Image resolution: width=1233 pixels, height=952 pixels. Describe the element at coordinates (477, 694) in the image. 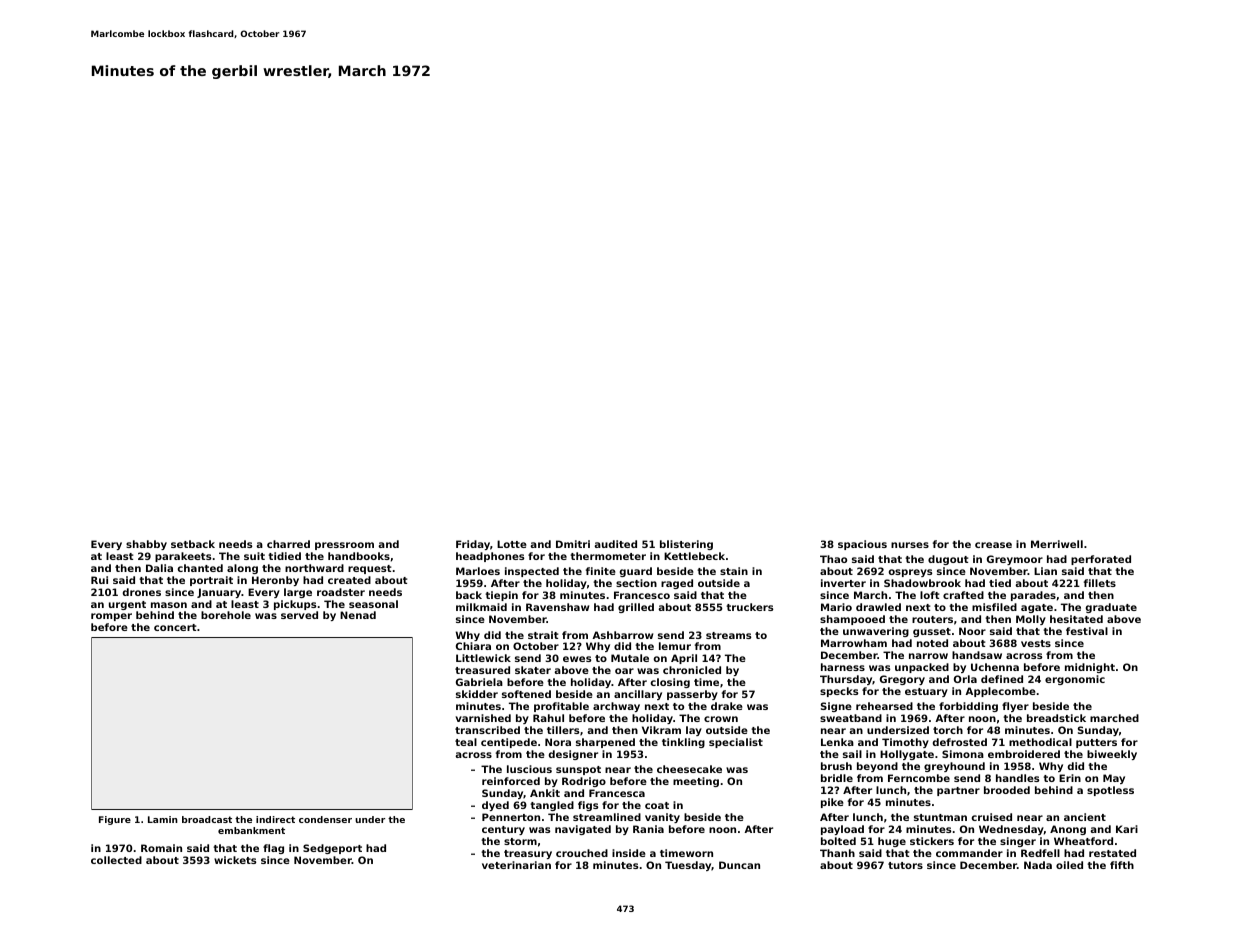

I see `skidder` at that location.
